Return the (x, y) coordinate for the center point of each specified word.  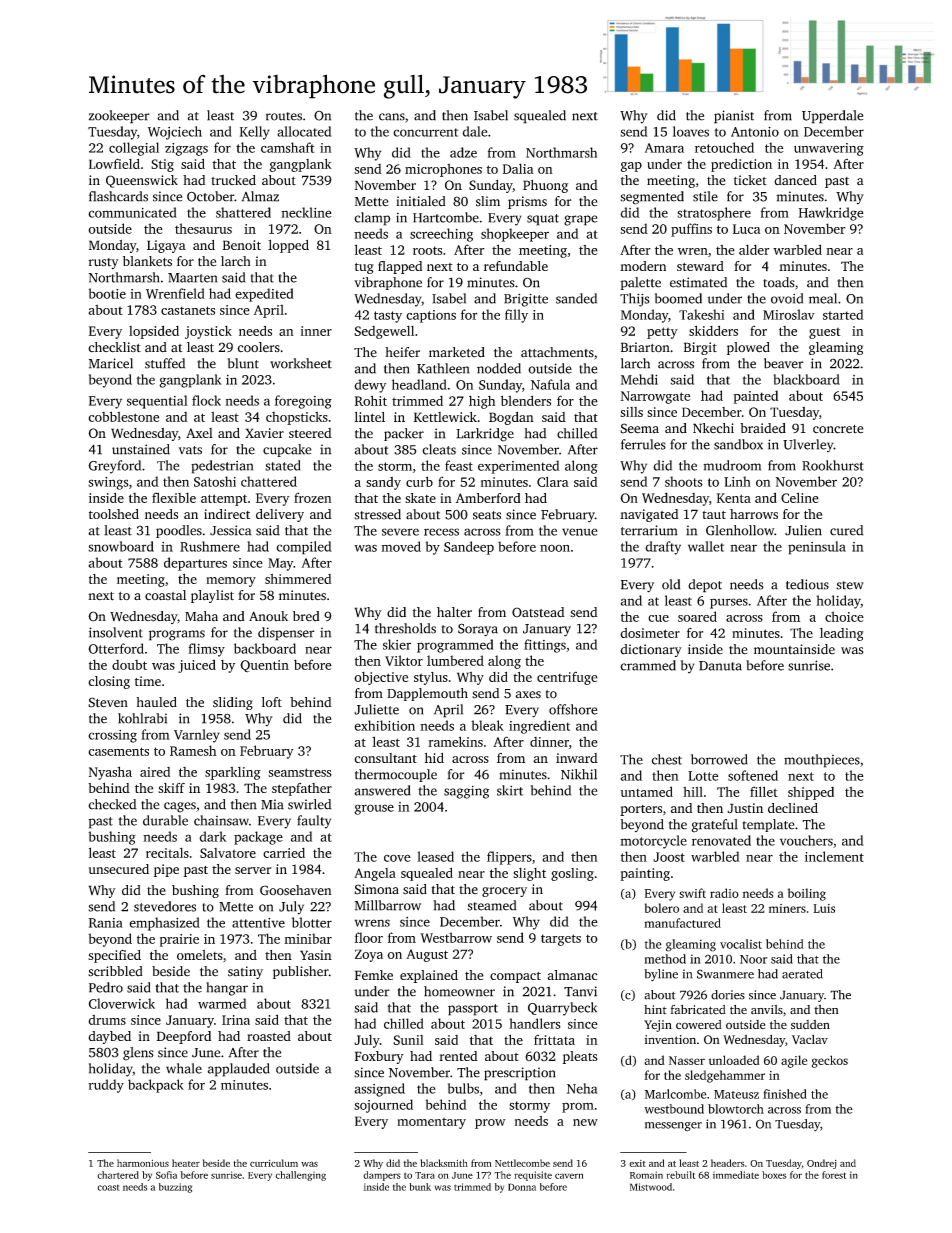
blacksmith (444, 1163)
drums (107, 1020)
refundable (516, 266)
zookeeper (119, 117)
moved (401, 546)
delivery (280, 515)
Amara (664, 148)
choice (844, 616)
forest (834, 1175)
